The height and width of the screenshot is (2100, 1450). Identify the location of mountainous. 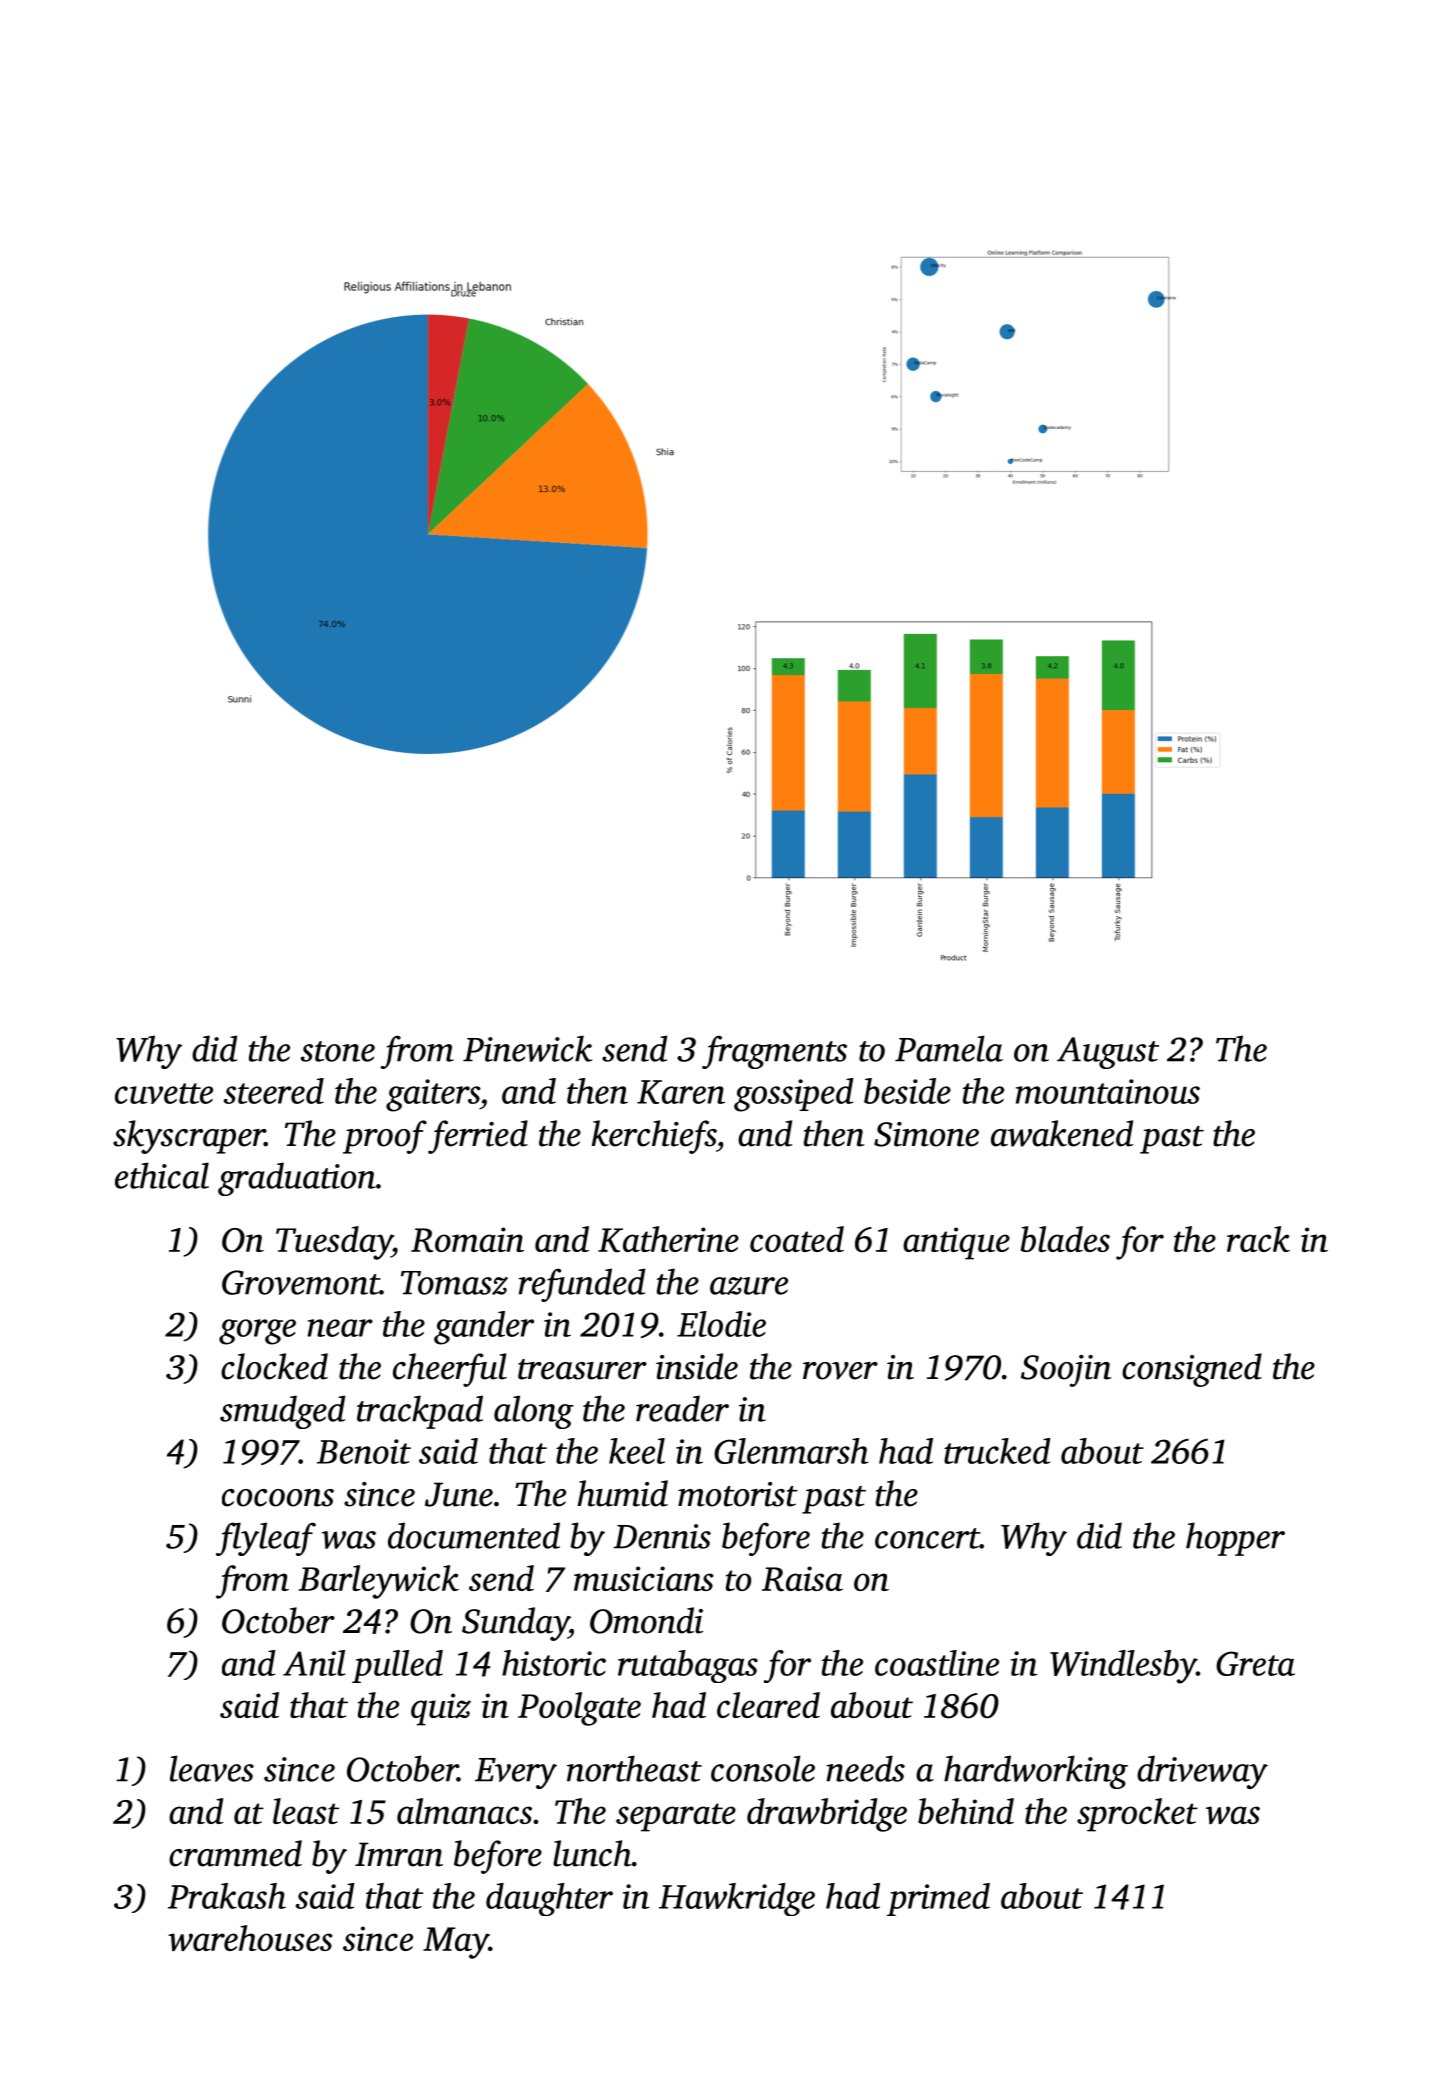
(1108, 1091).
